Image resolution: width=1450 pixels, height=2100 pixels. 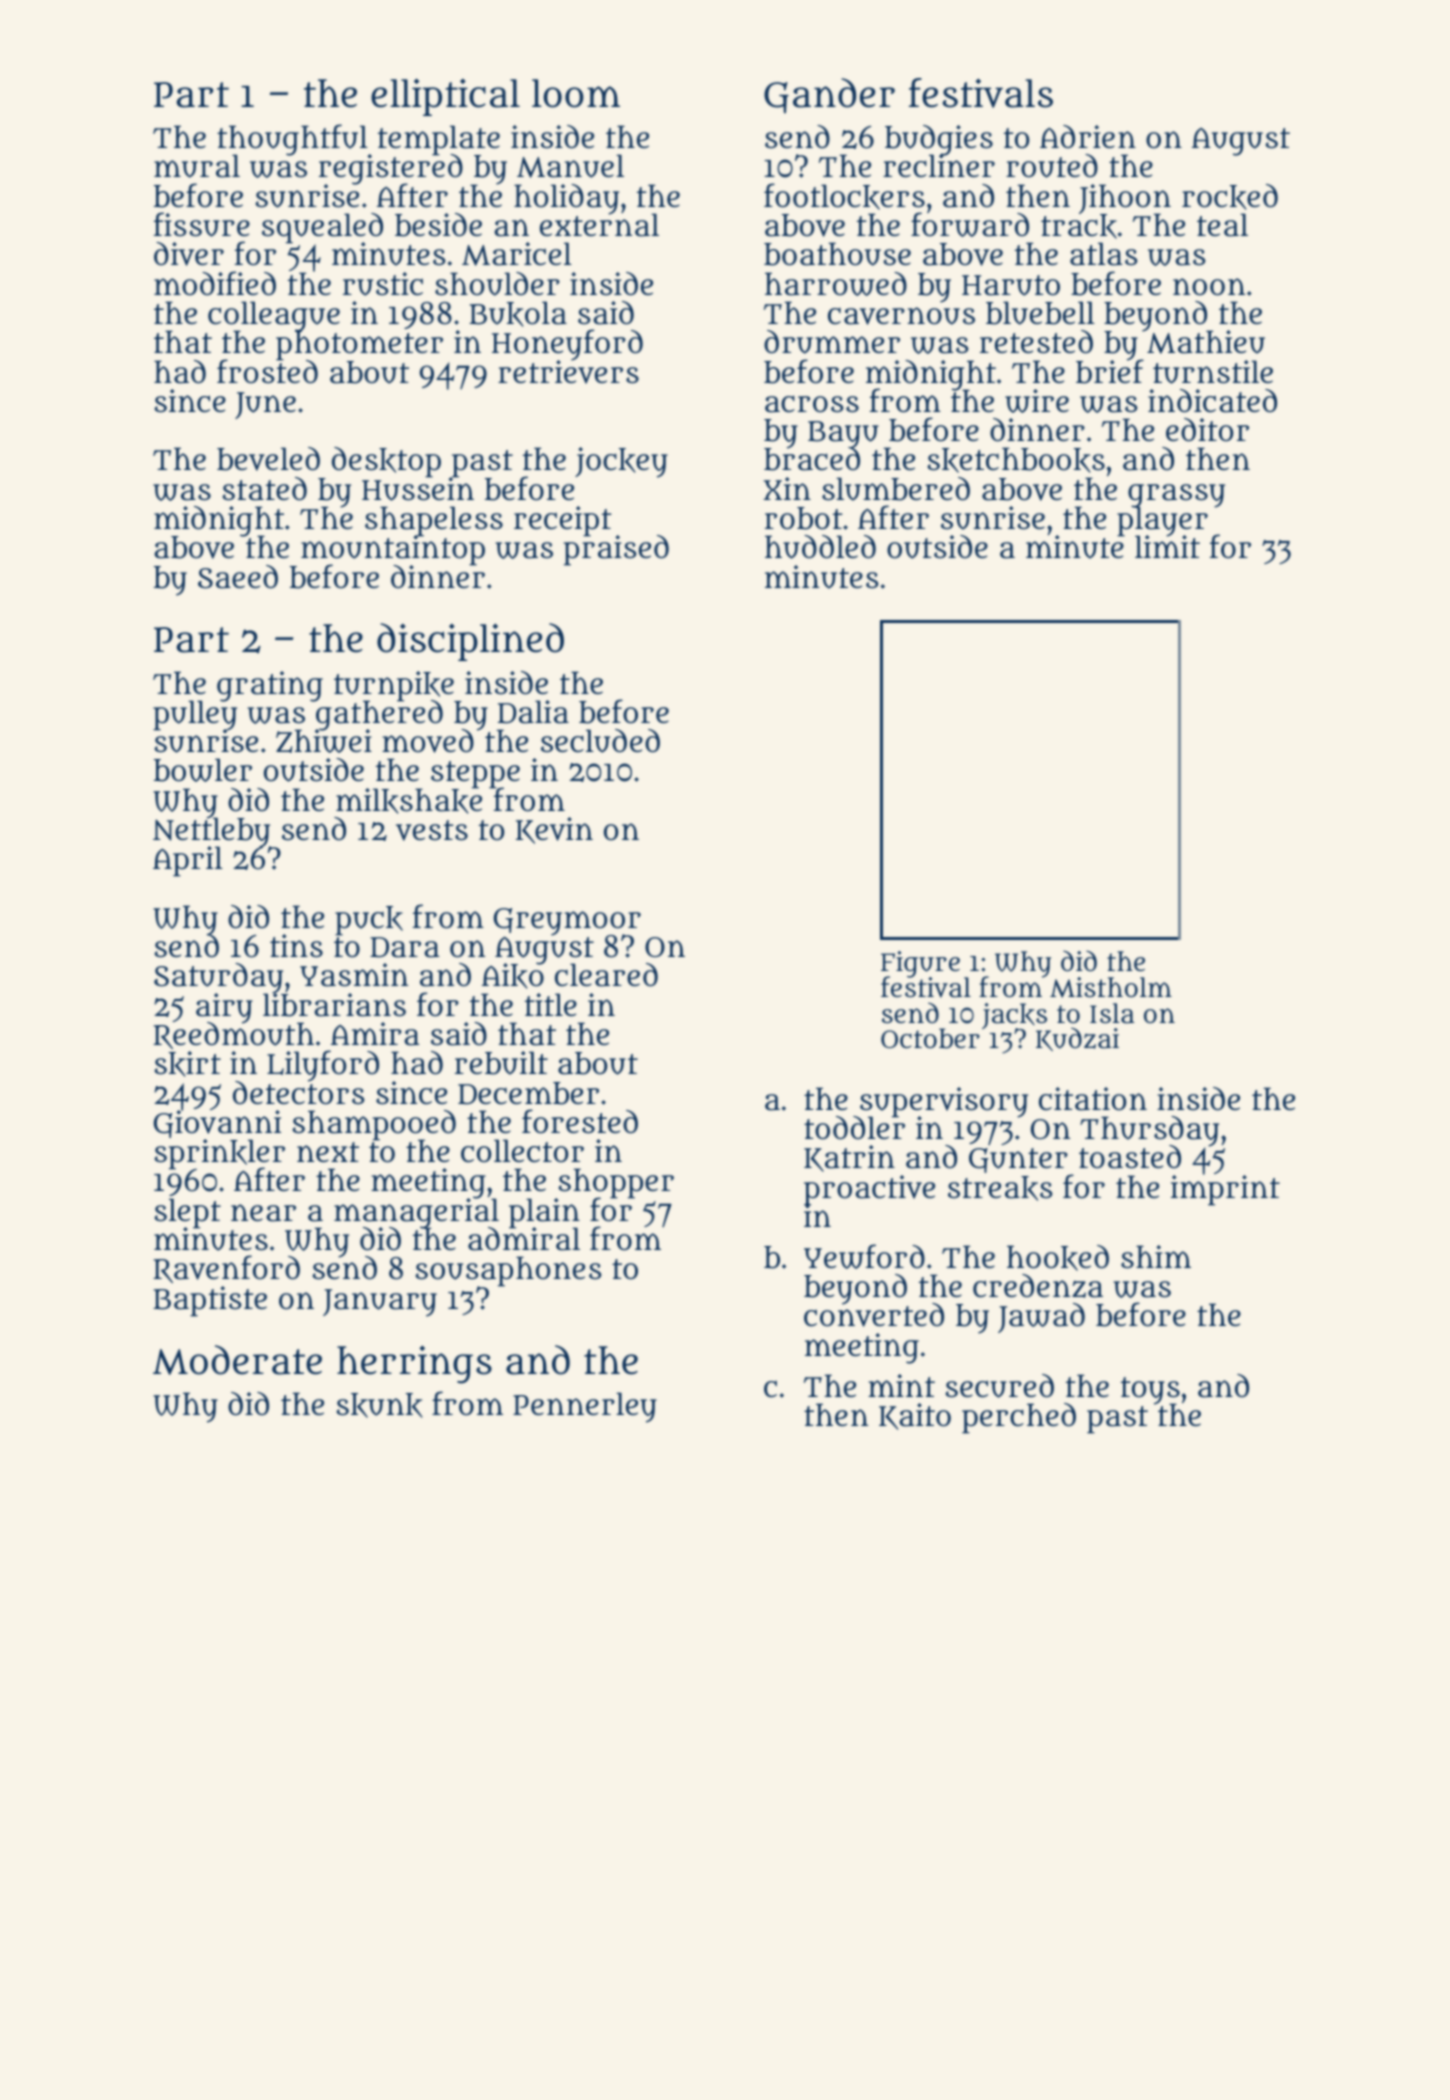 I want to click on loom, so click(x=576, y=93).
